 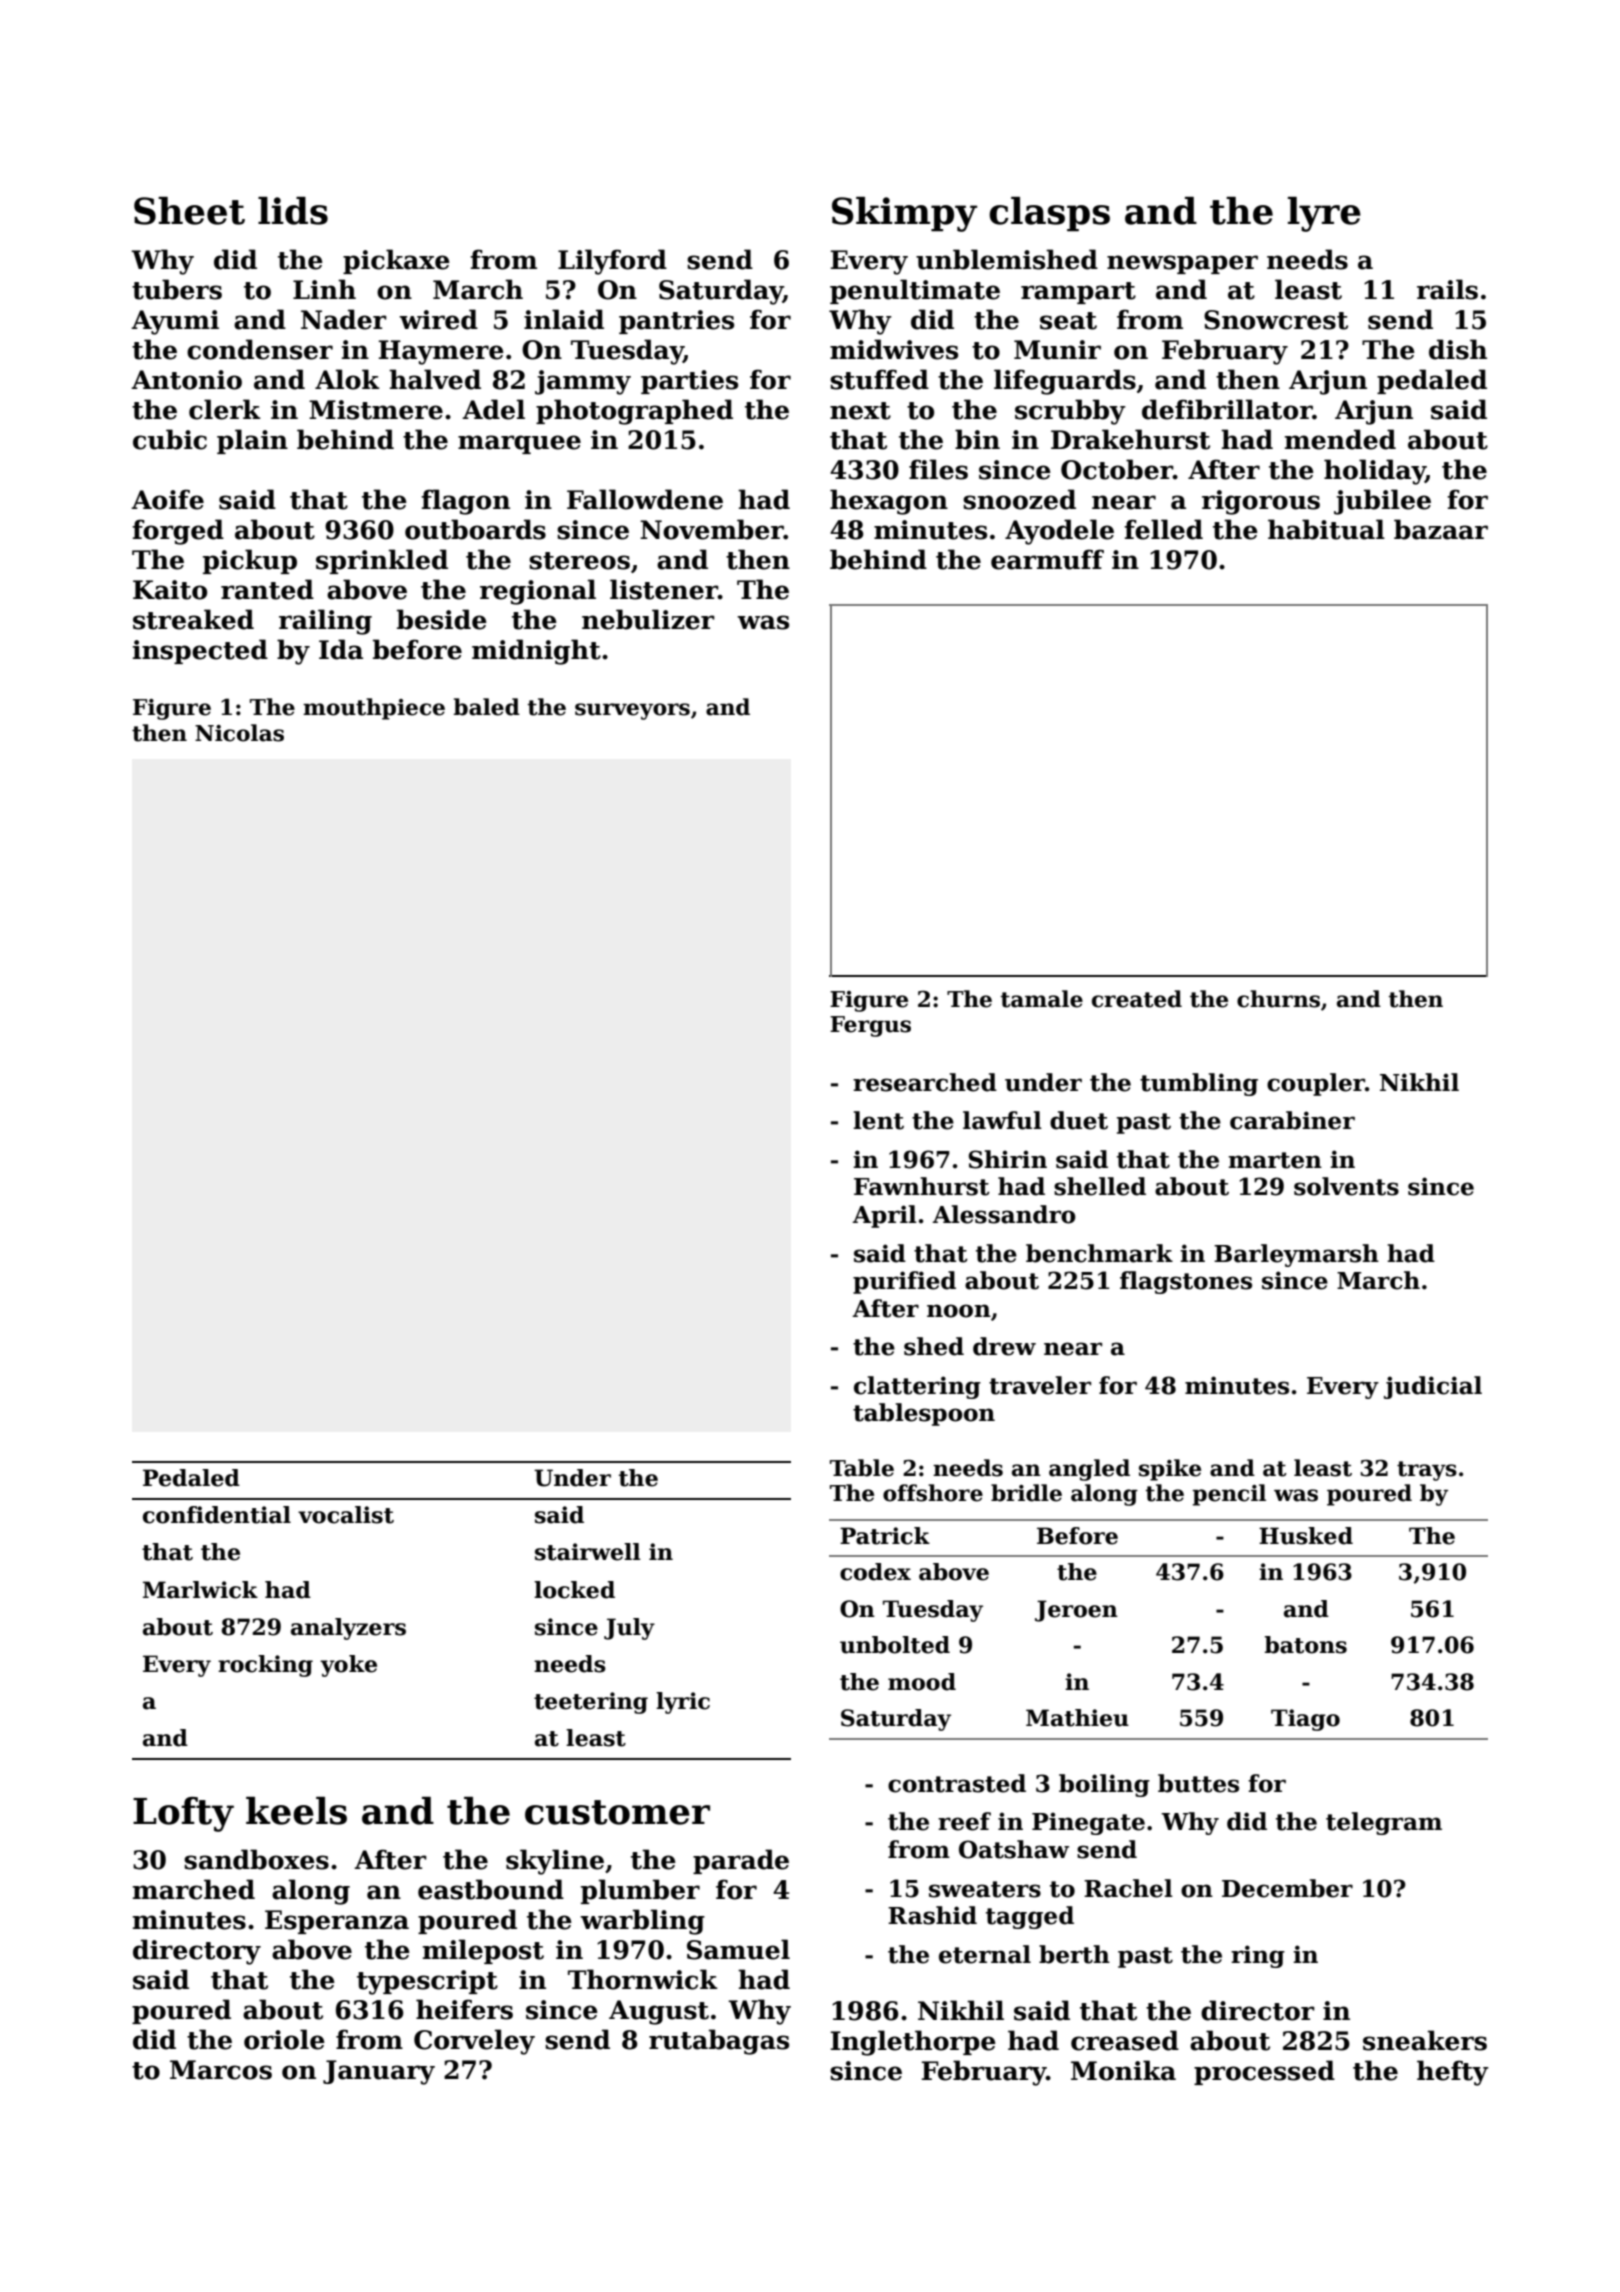 What do you see at coordinates (1026, 1493) in the document?
I see `bridle` at bounding box center [1026, 1493].
